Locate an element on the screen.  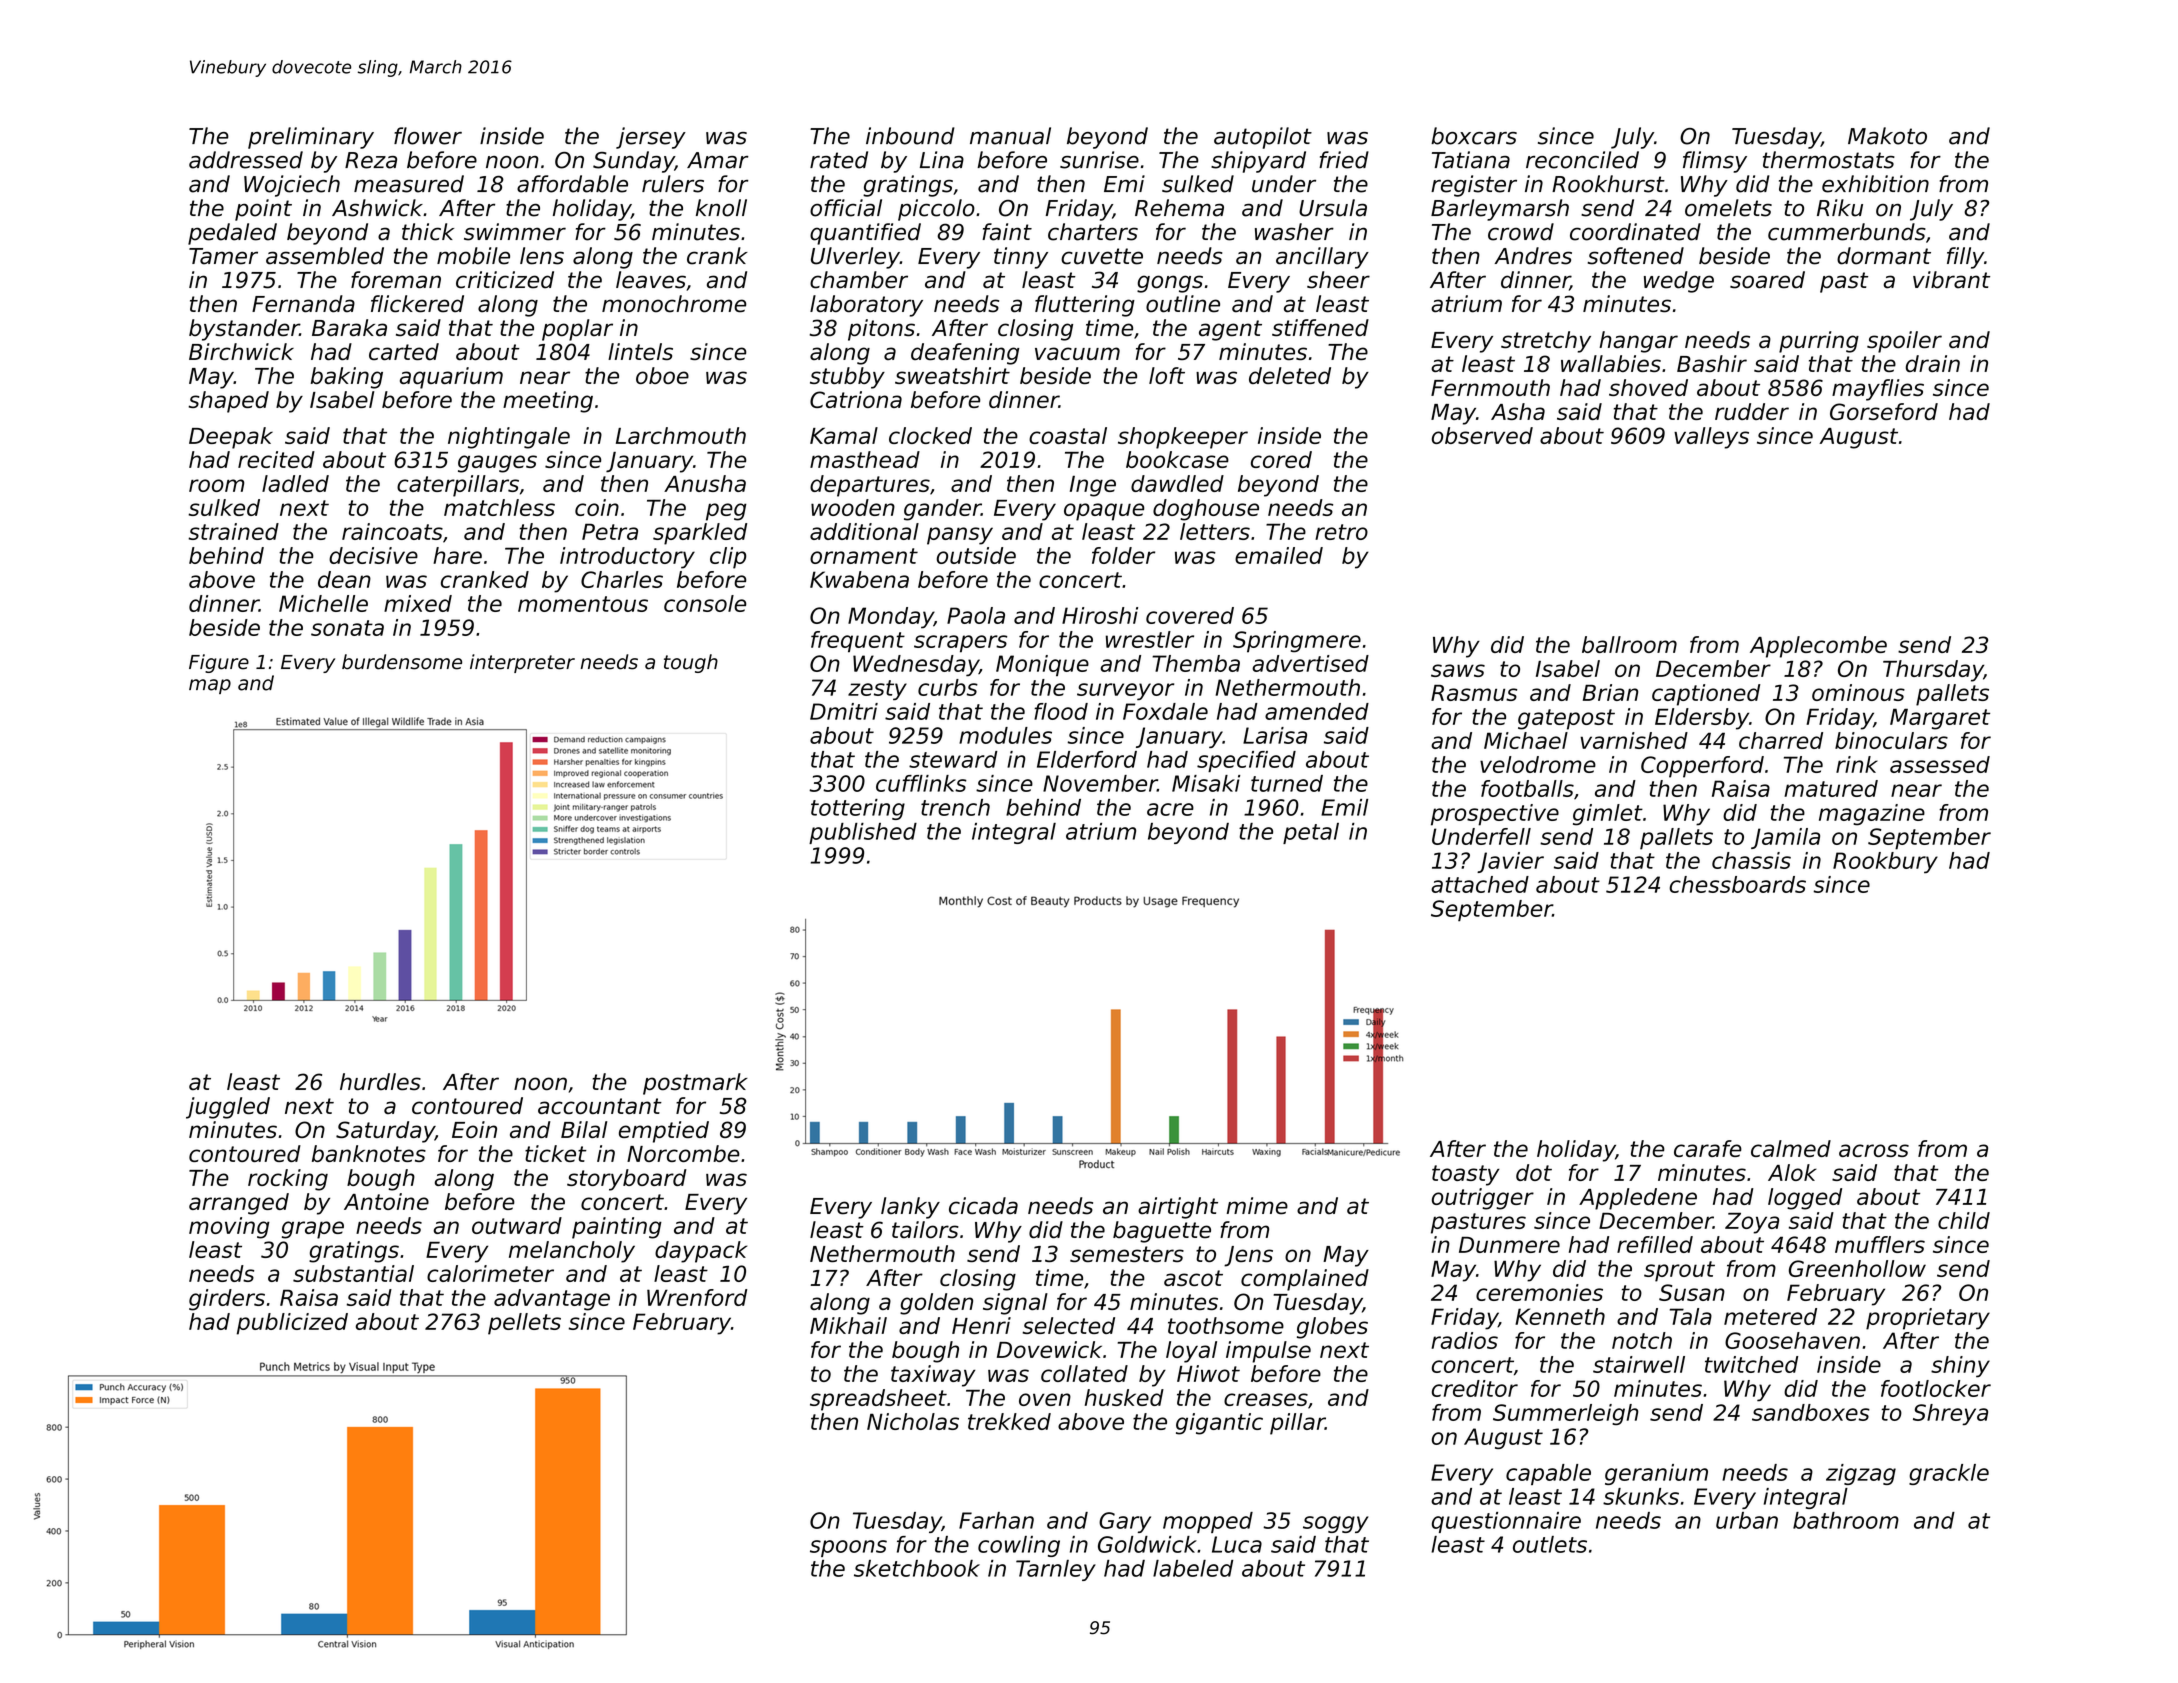
manual is located at coordinates (1010, 136).
